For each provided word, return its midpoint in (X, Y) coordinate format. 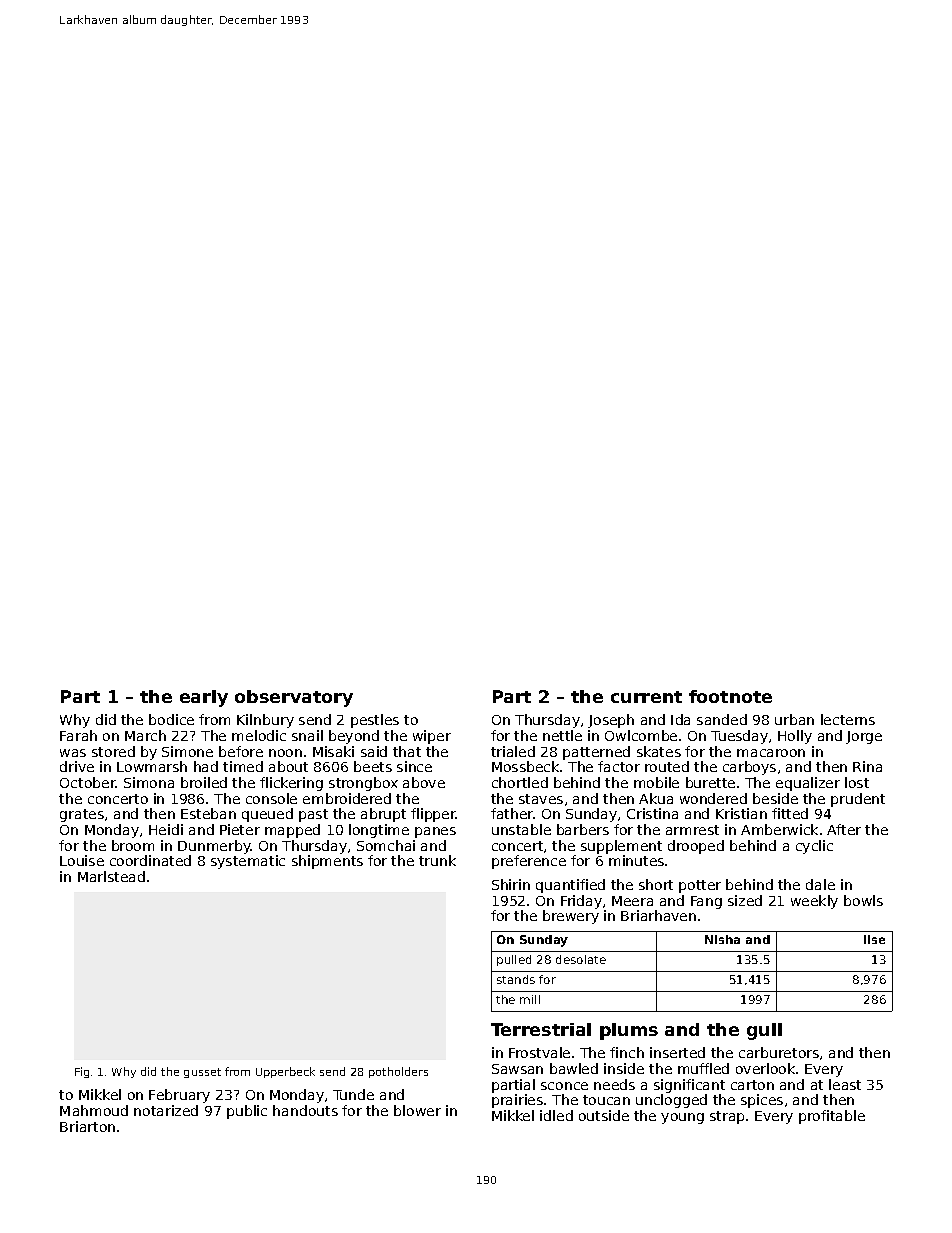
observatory (294, 698)
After (844, 829)
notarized (166, 1110)
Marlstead (111, 876)
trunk (437, 860)
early (204, 698)
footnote (730, 696)
